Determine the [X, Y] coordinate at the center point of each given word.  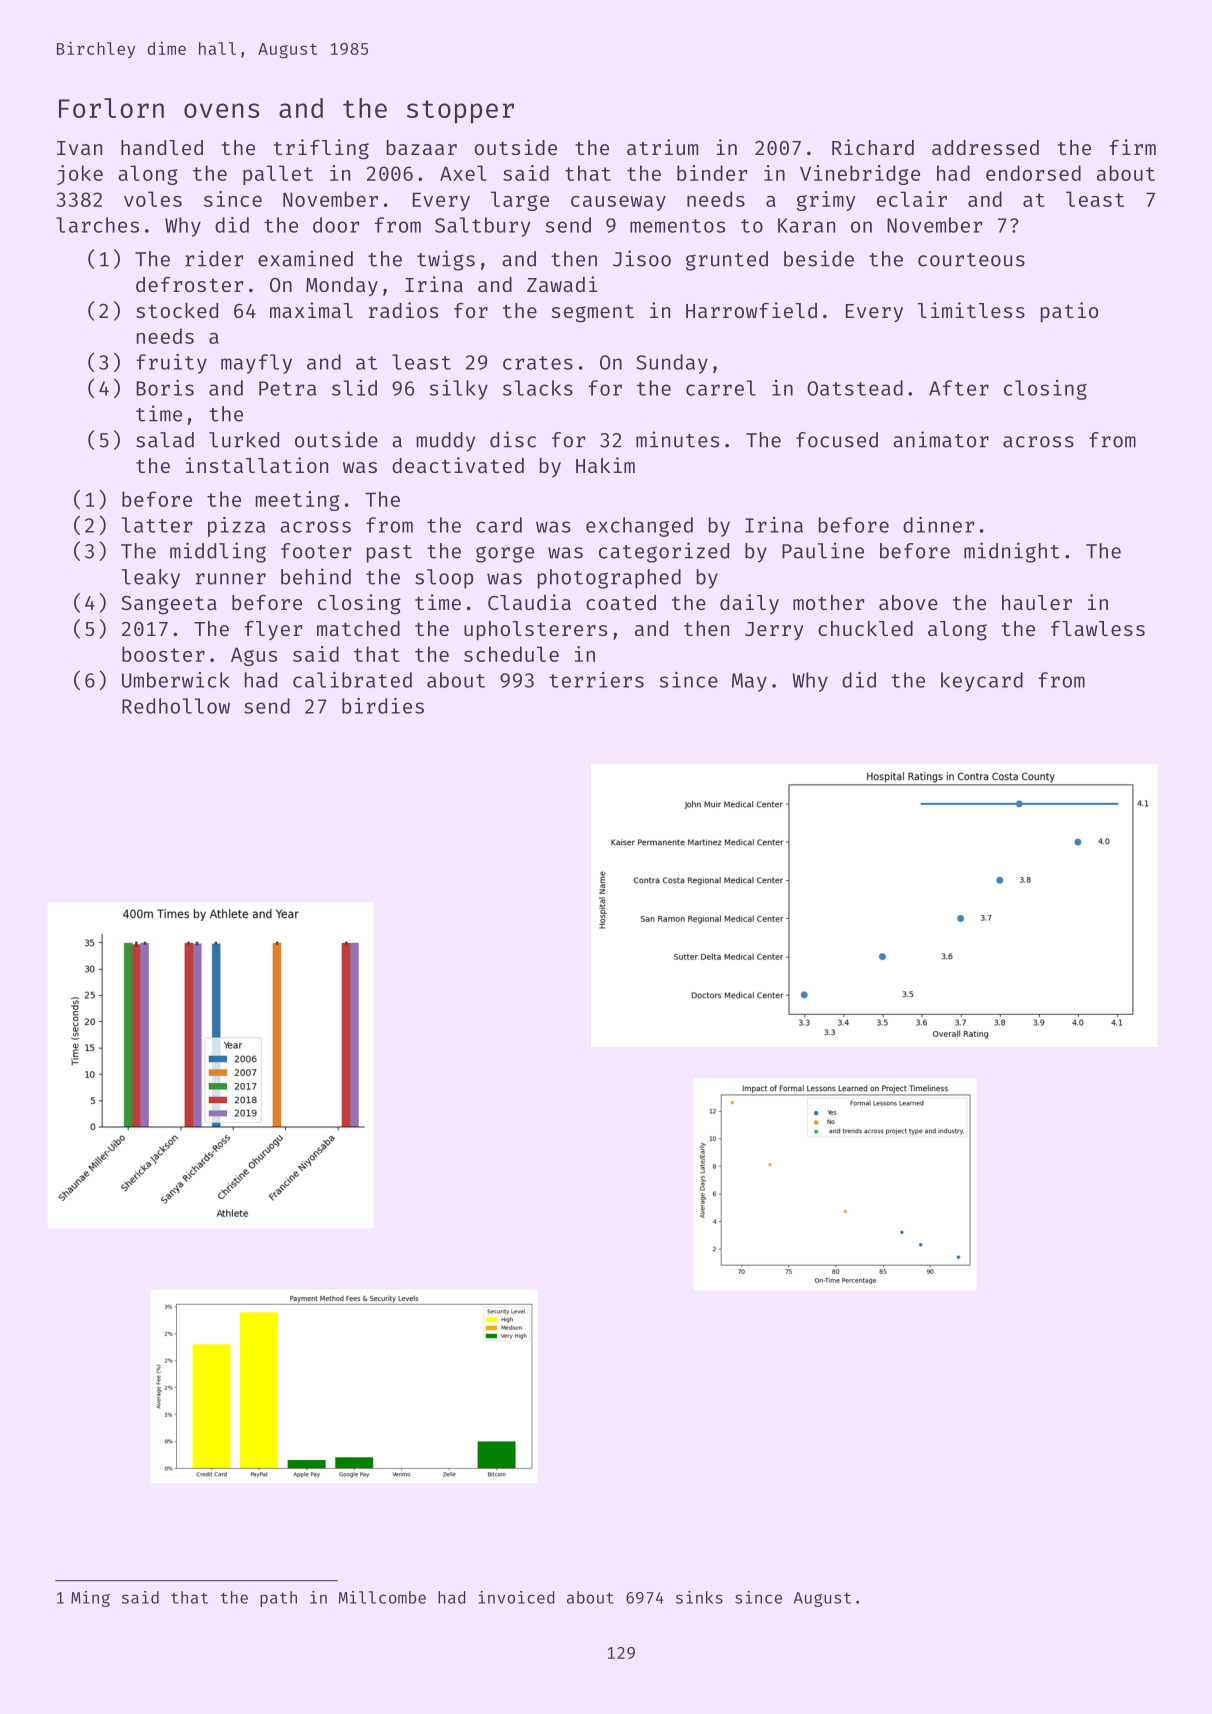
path [278, 1599]
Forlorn [111, 108]
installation [257, 465]
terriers [596, 680]
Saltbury [482, 227]
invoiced [516, 1597]
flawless [1098, 628]
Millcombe [382, 1597]
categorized [664, 552]
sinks [699, 1597]
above [908, 602]
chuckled [865, 628]
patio [1069, 312]
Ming [90, 1599]
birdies [383, 706]
